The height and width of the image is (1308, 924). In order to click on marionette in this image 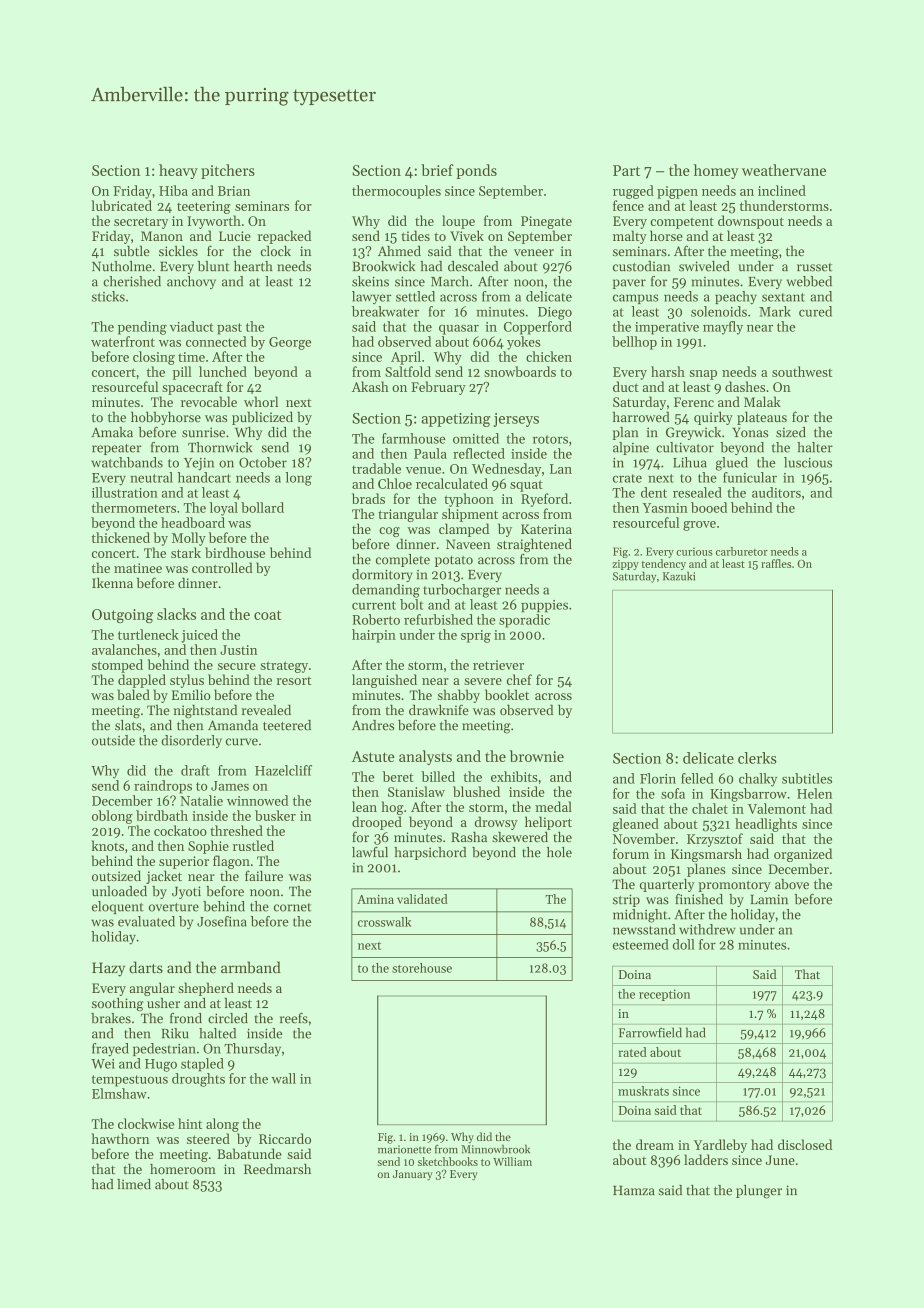, I will do `click(404, 1149)`.
